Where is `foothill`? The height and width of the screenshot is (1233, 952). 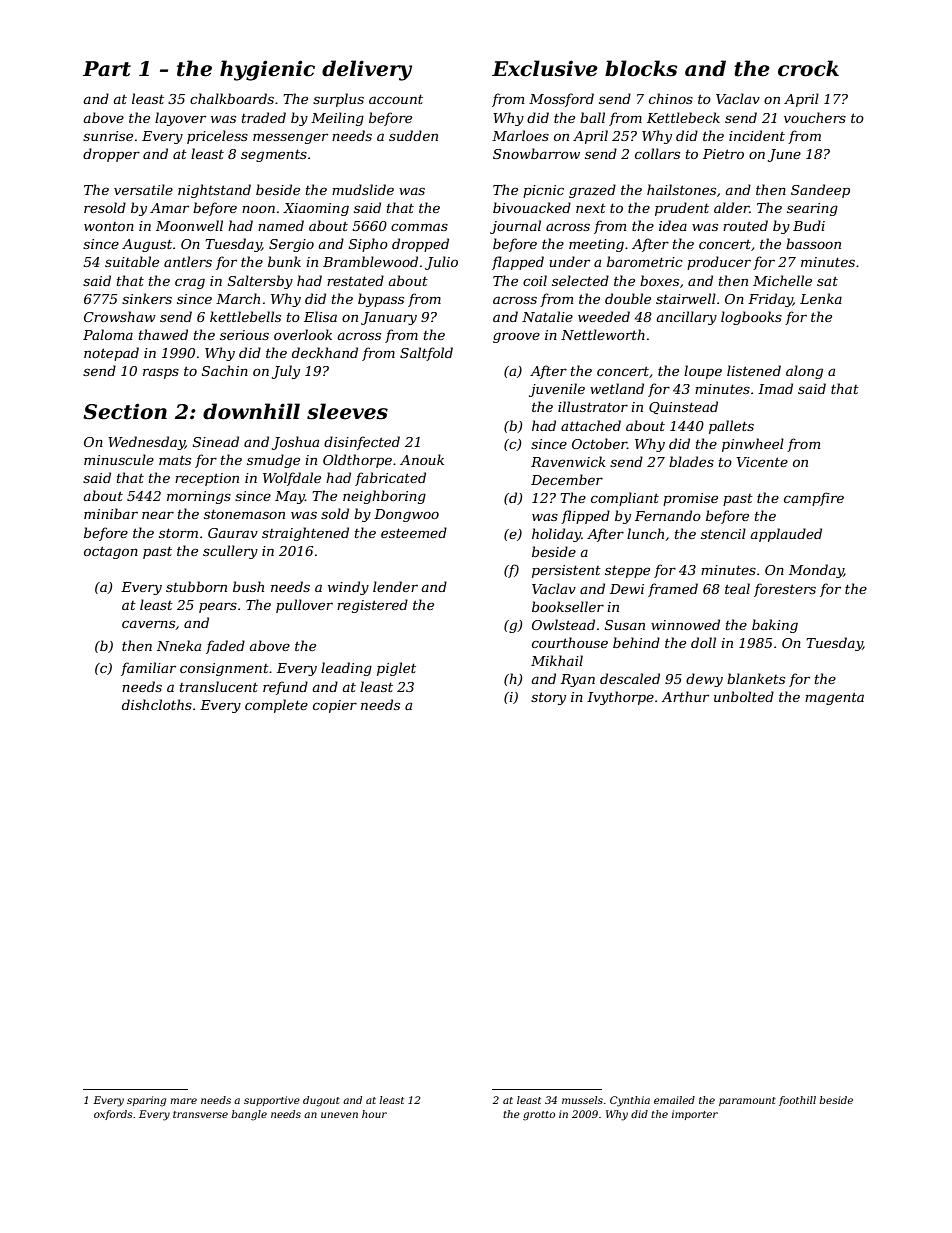
foothill is located at coordinates (797, 1101).
